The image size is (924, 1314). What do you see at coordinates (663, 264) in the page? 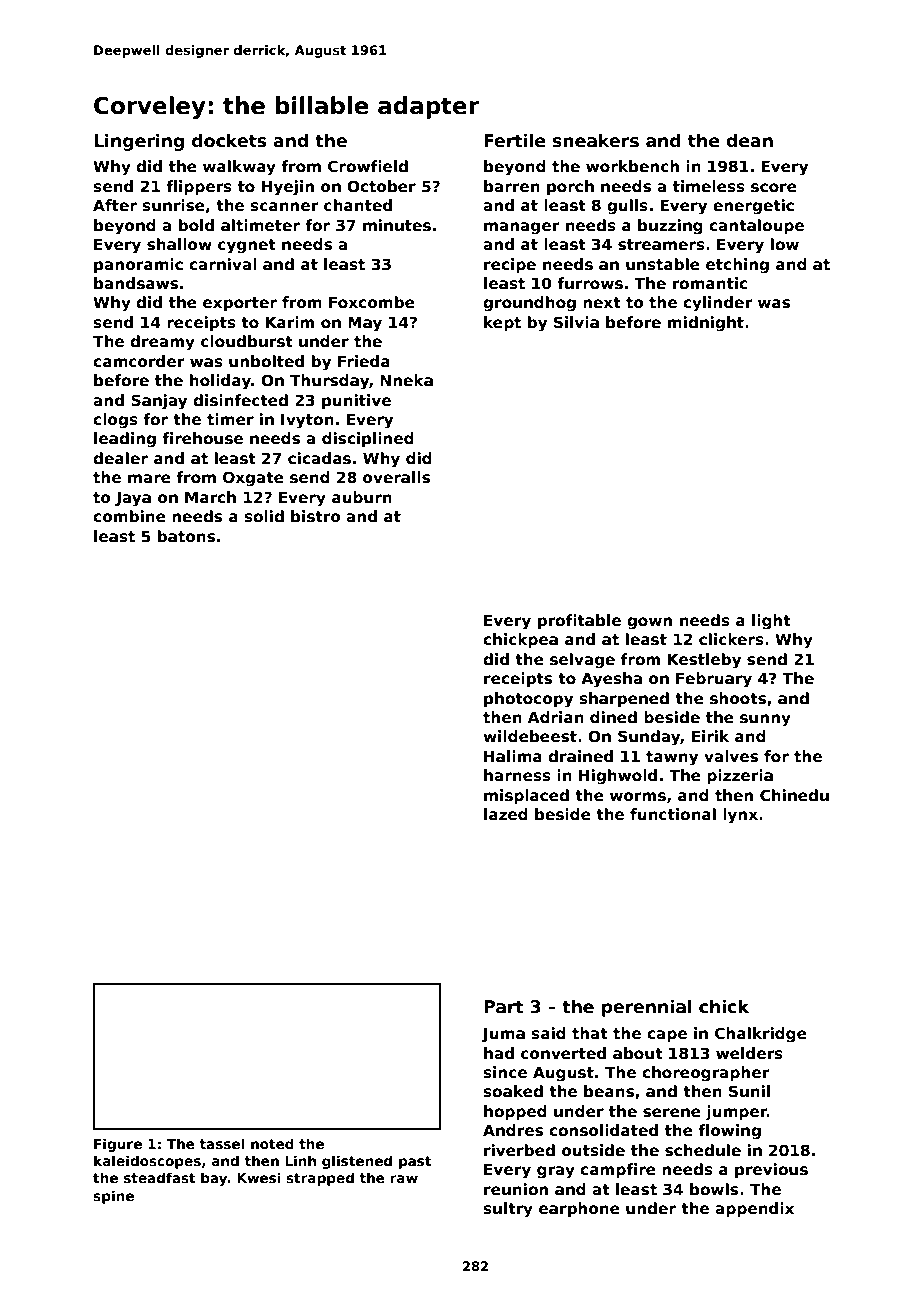
I see `unstable` at bounding box center [663, 264].
